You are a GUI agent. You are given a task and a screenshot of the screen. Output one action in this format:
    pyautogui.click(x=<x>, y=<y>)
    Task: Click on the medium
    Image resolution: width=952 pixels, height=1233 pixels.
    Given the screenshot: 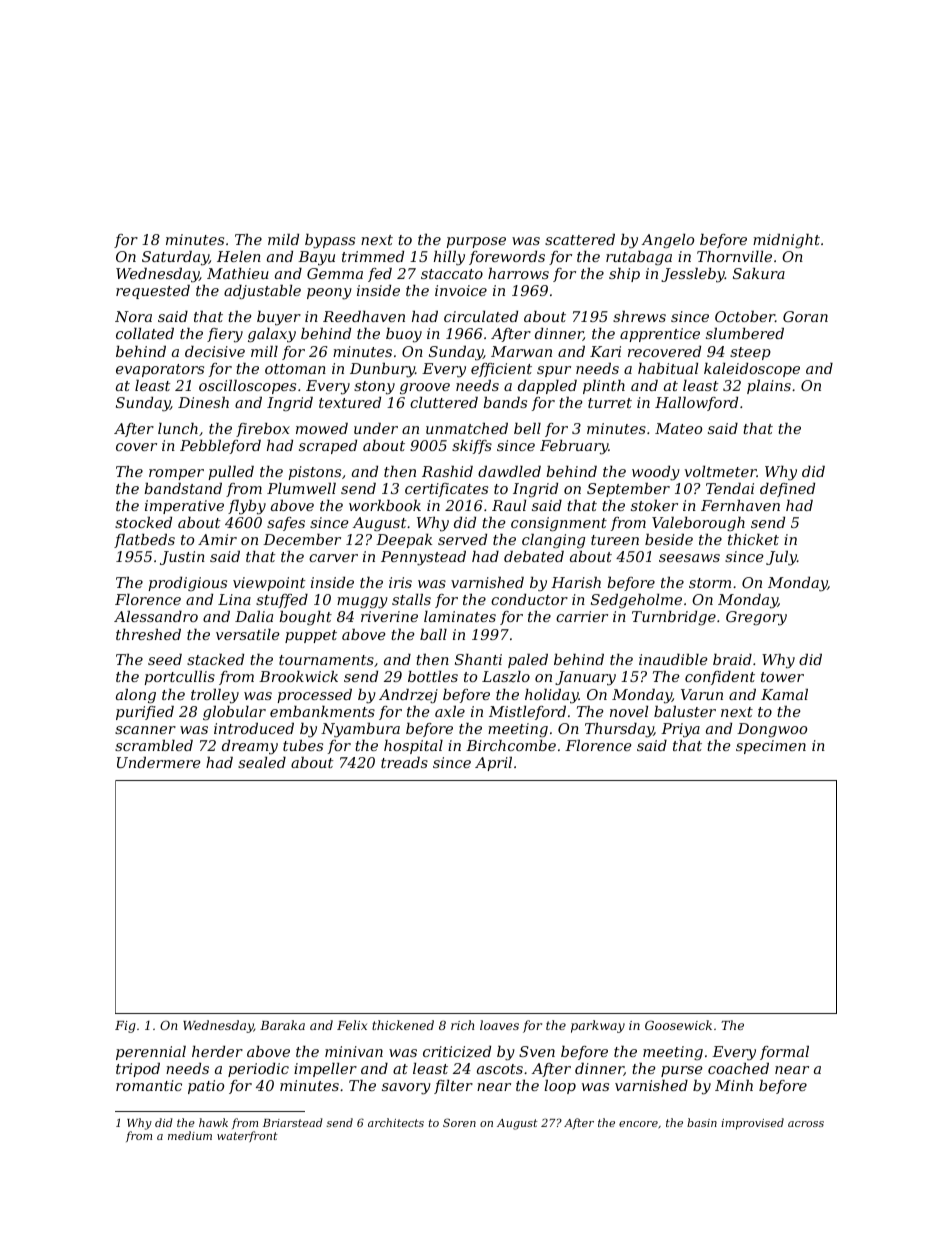 What is the action you would take?
    pyautogui.click(x=190, y=1135)
